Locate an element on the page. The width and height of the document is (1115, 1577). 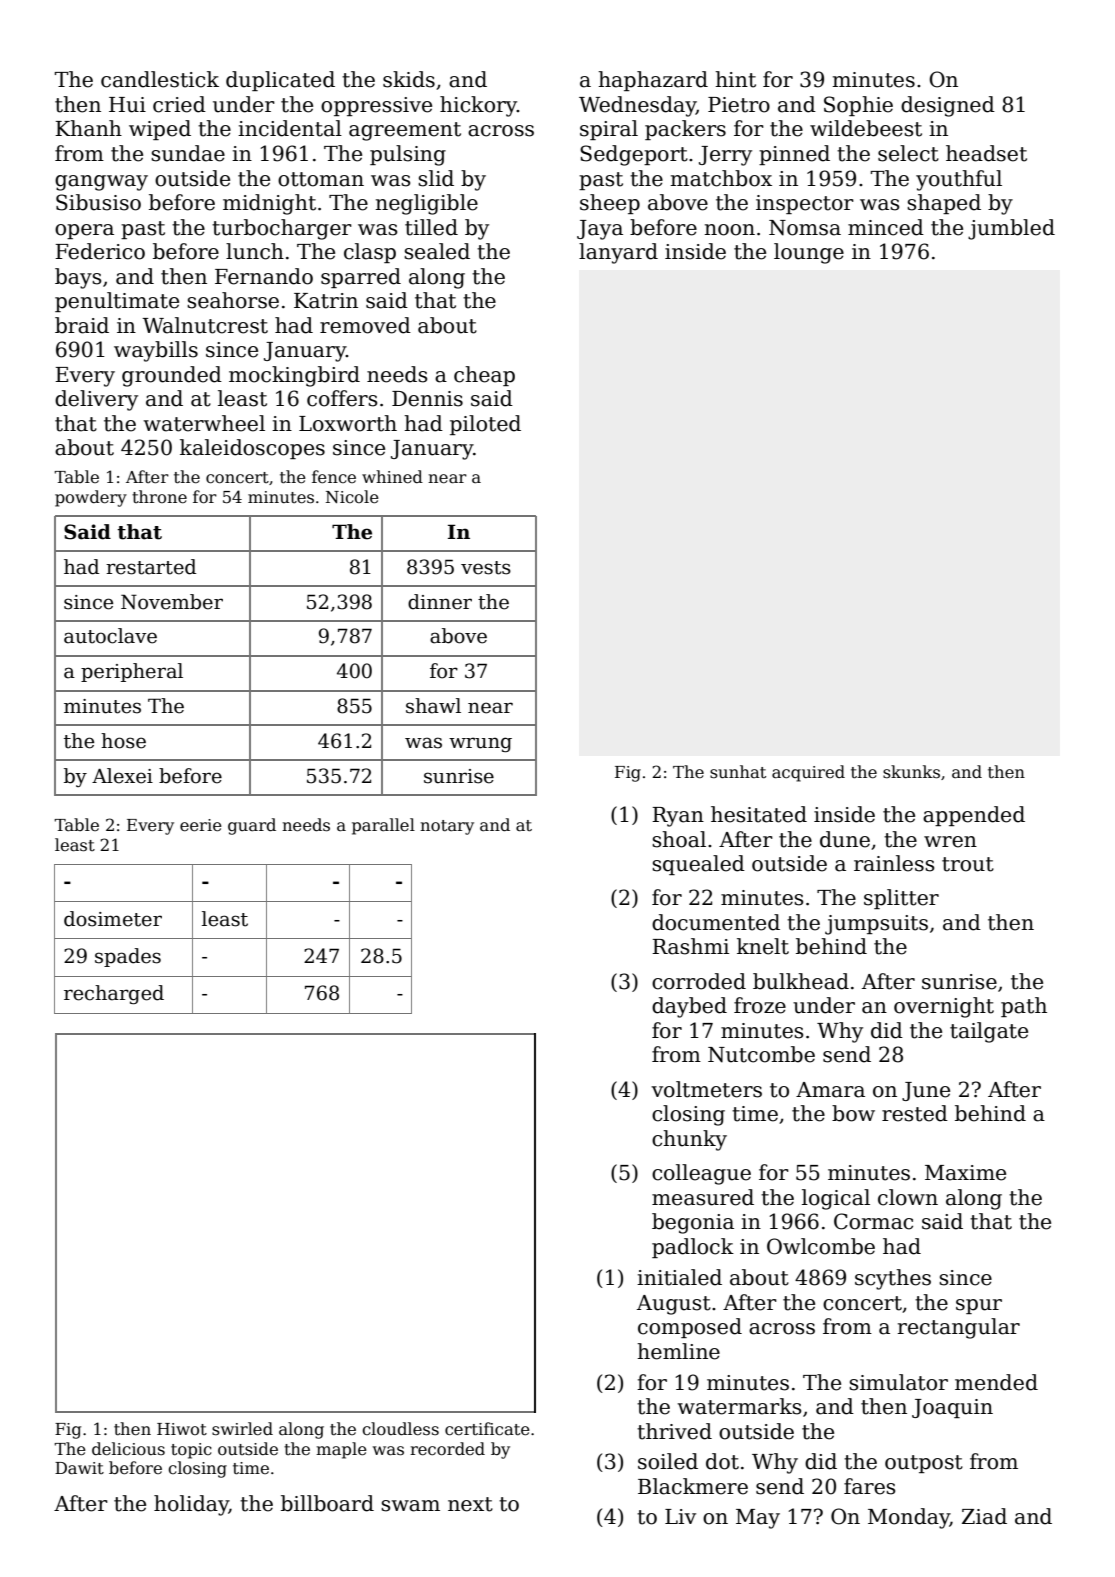
throne is located at coordinates (159, 497).
